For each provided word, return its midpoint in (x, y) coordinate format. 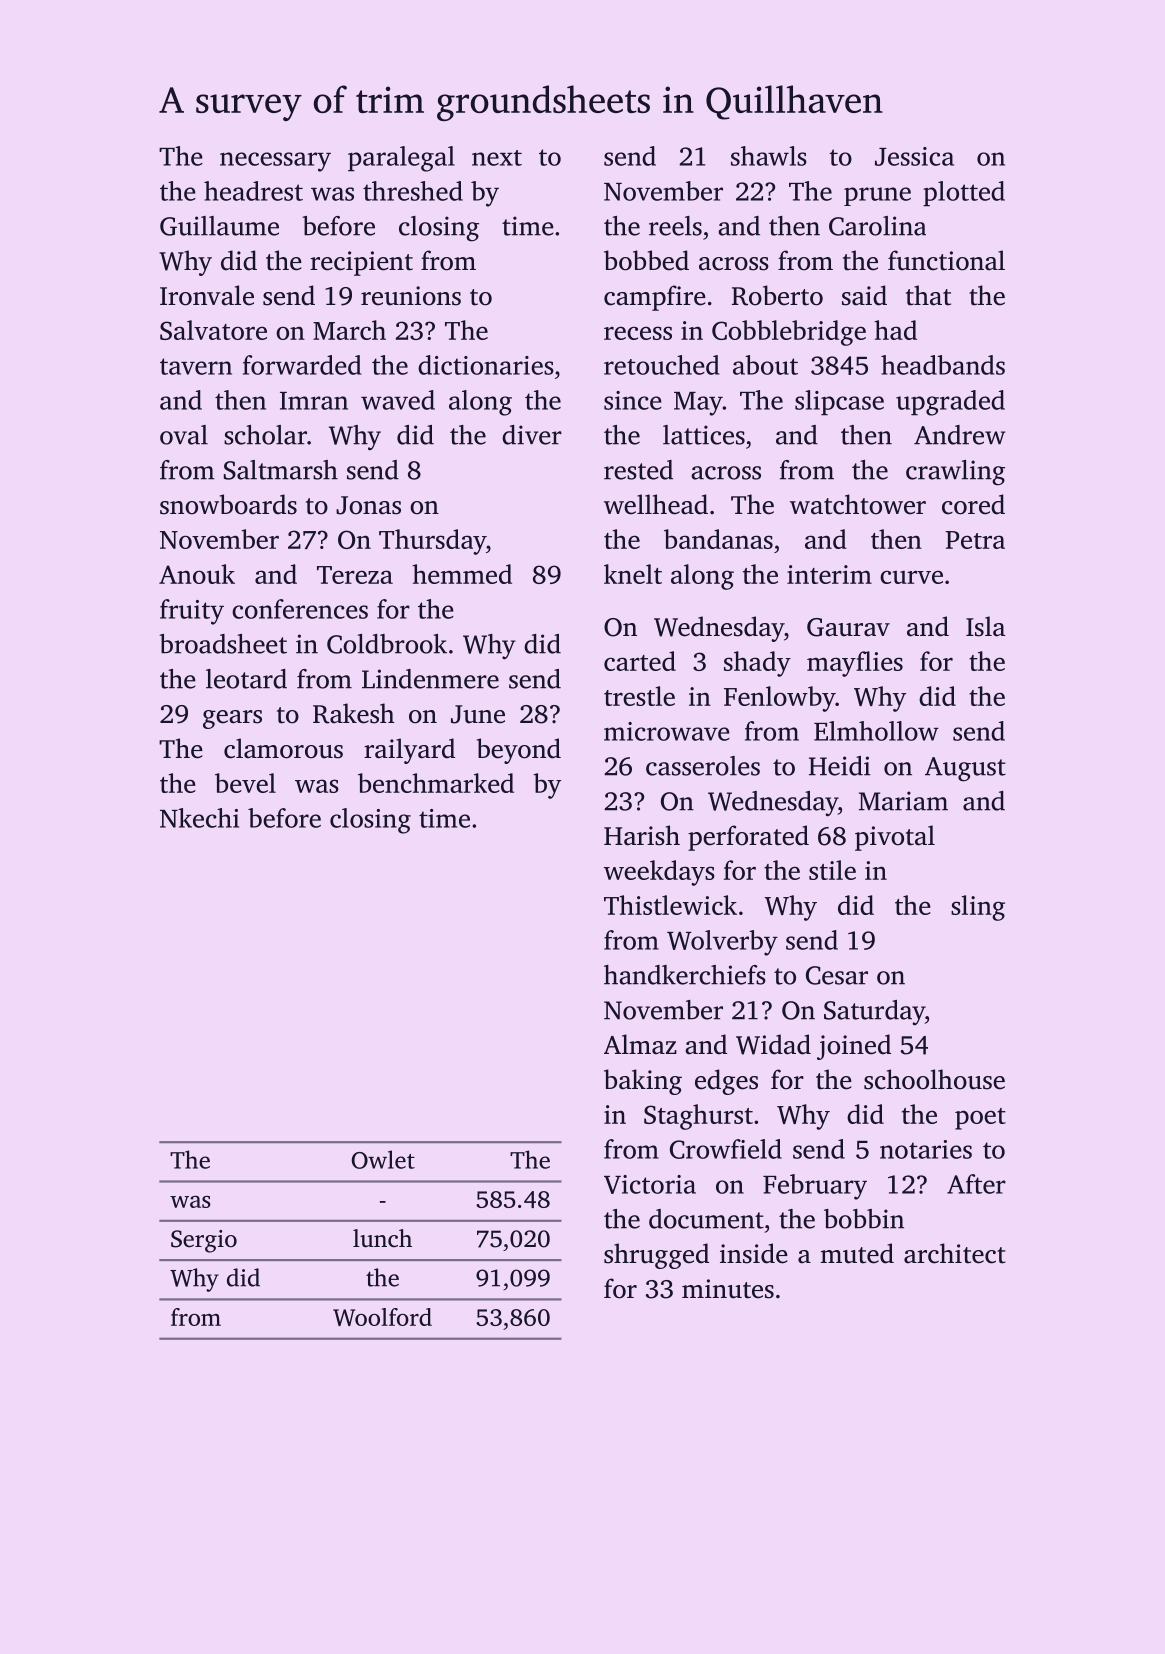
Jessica (914, 156)
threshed (413, 191)
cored (973, 504)
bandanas (718, 539)
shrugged (656, 1256)
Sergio (204, 1241)
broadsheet (223, 644)
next (497, 158)
